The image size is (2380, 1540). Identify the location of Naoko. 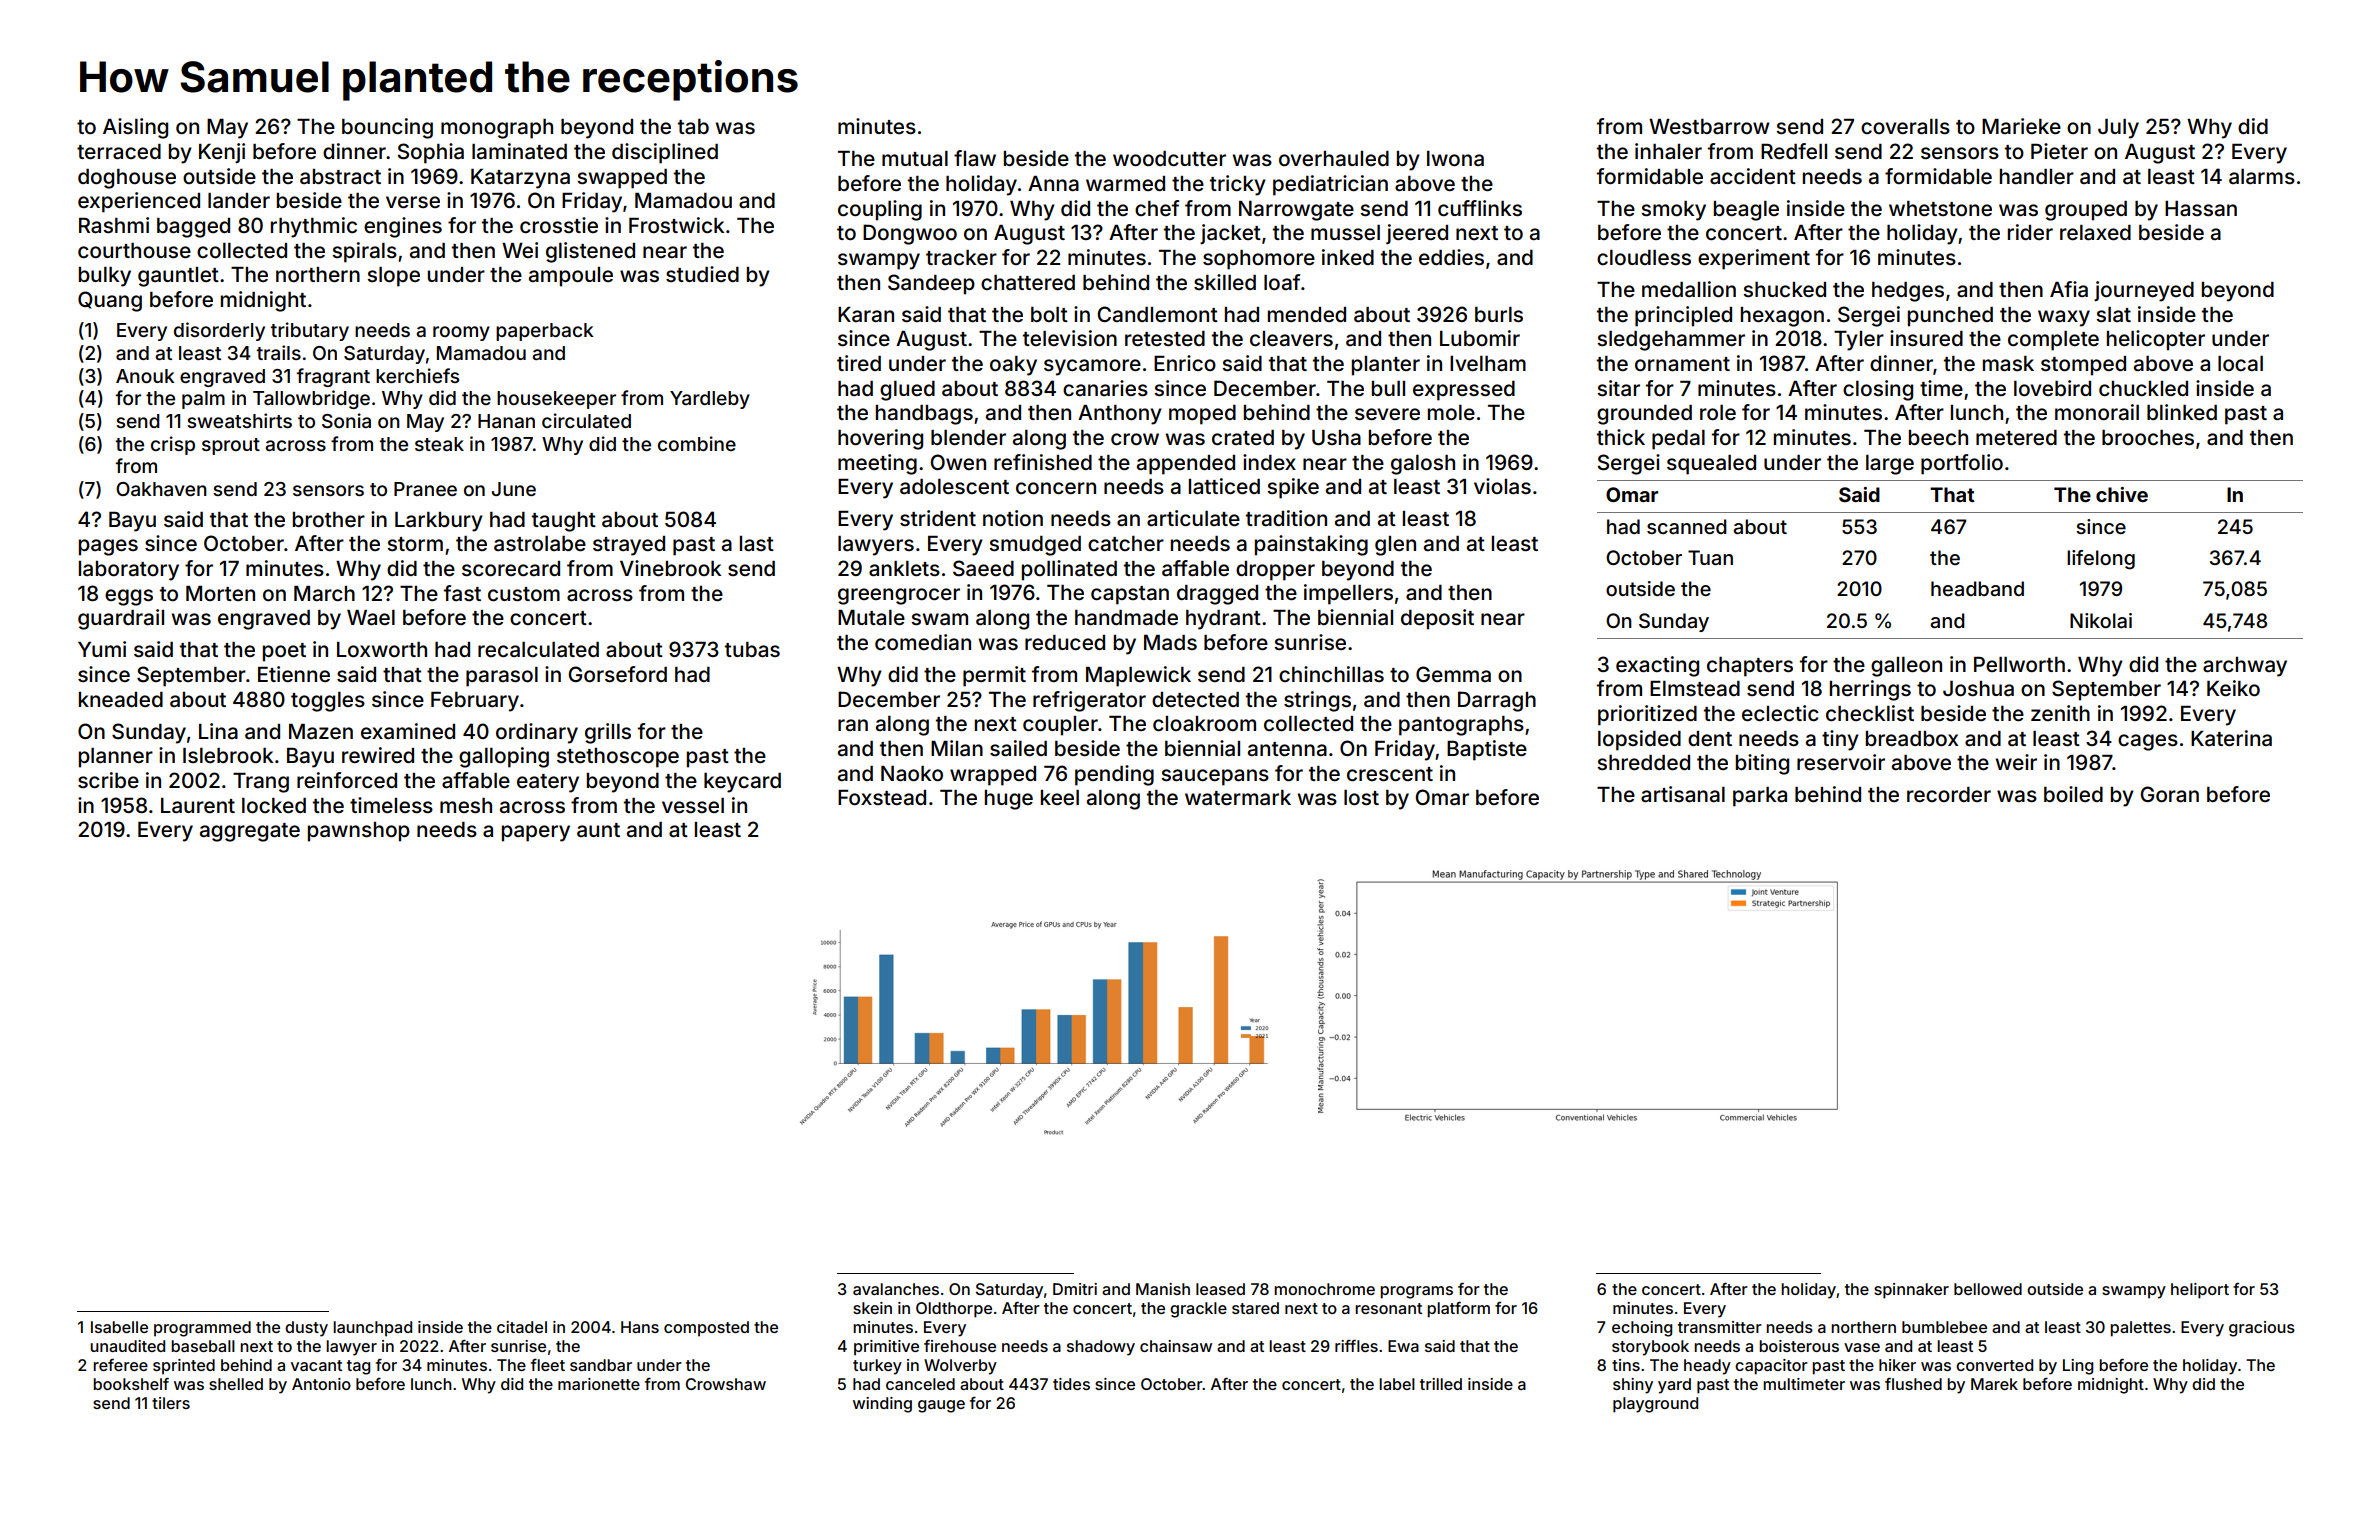
(912, 774).
